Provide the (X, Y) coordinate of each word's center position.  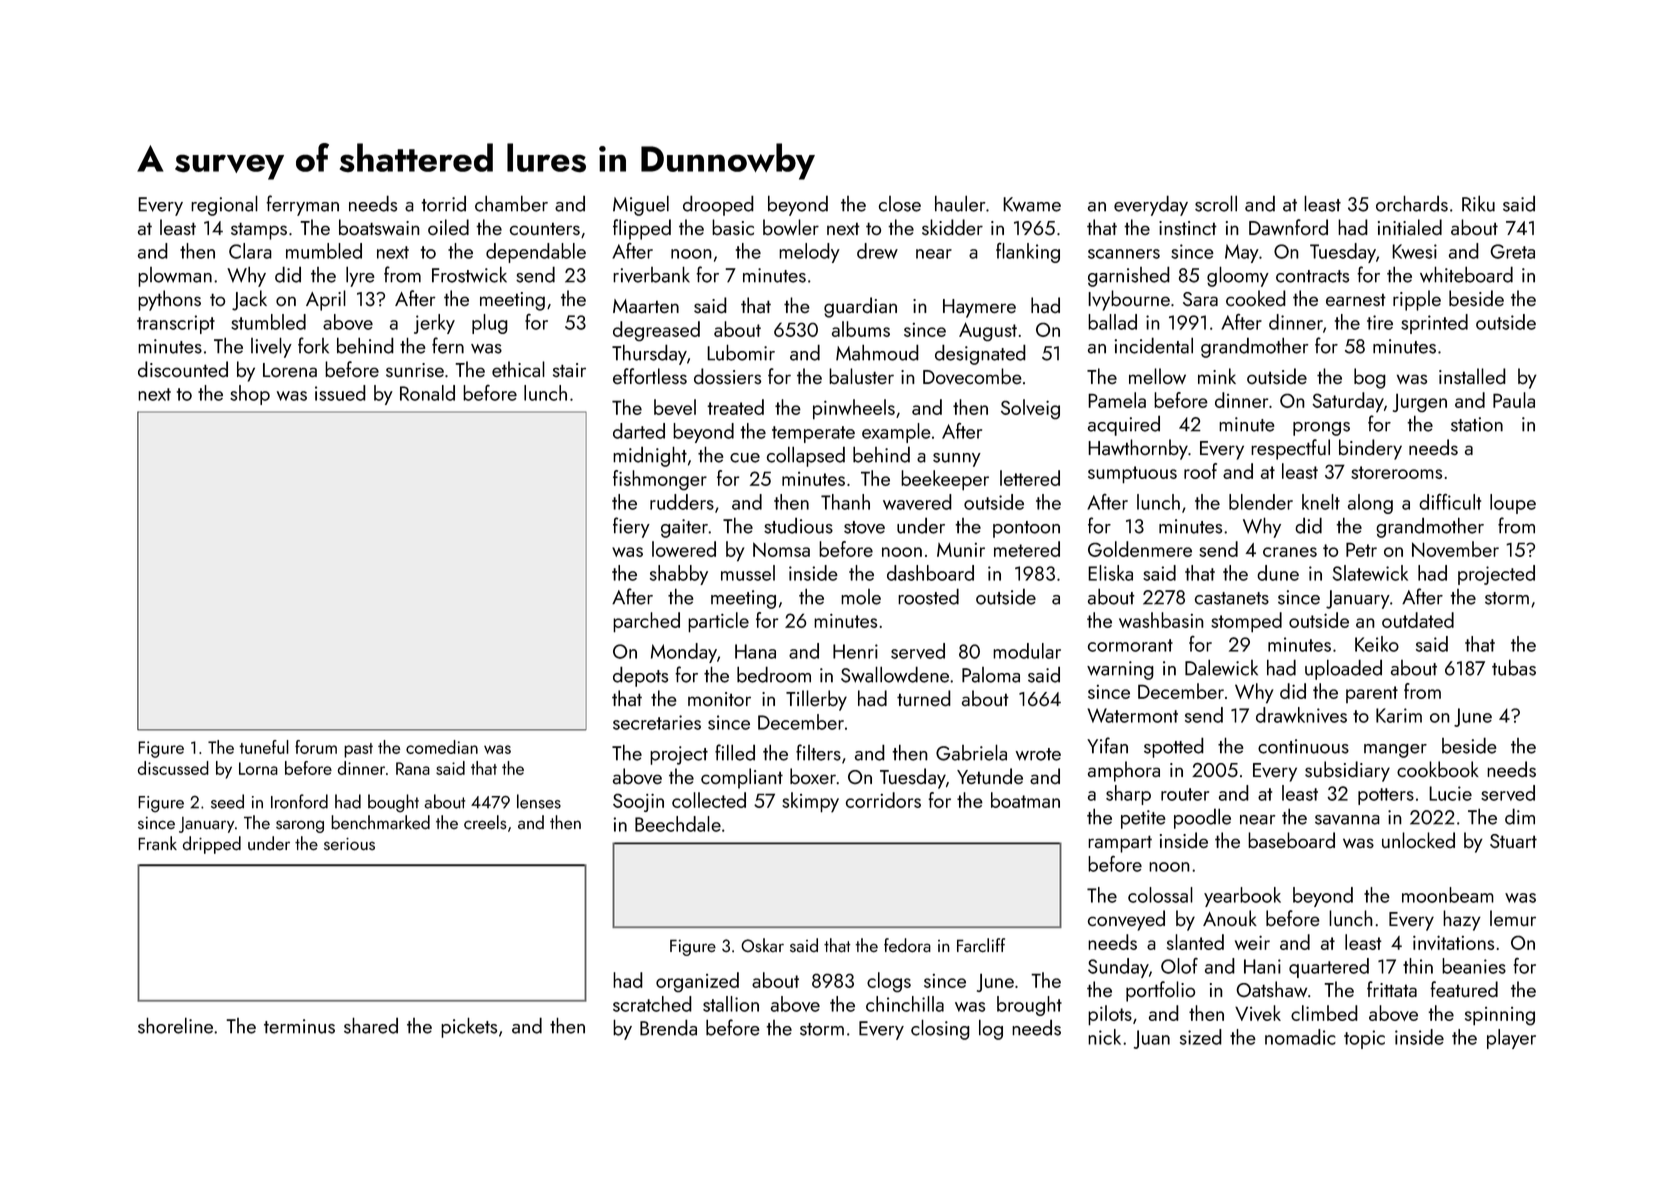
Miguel (641, 205)
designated (980, 354)
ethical (518, 369)
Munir (961, 549)
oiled (448, 227)
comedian (442, 747)
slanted (1195, 942)
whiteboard (1466, 274)
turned (924, 698)
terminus (299, 1026)
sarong (300, 826)
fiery (631, 527)
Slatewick (1370, 573)
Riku (1478, 203)
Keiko (1377, 644)
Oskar (762, 945)
